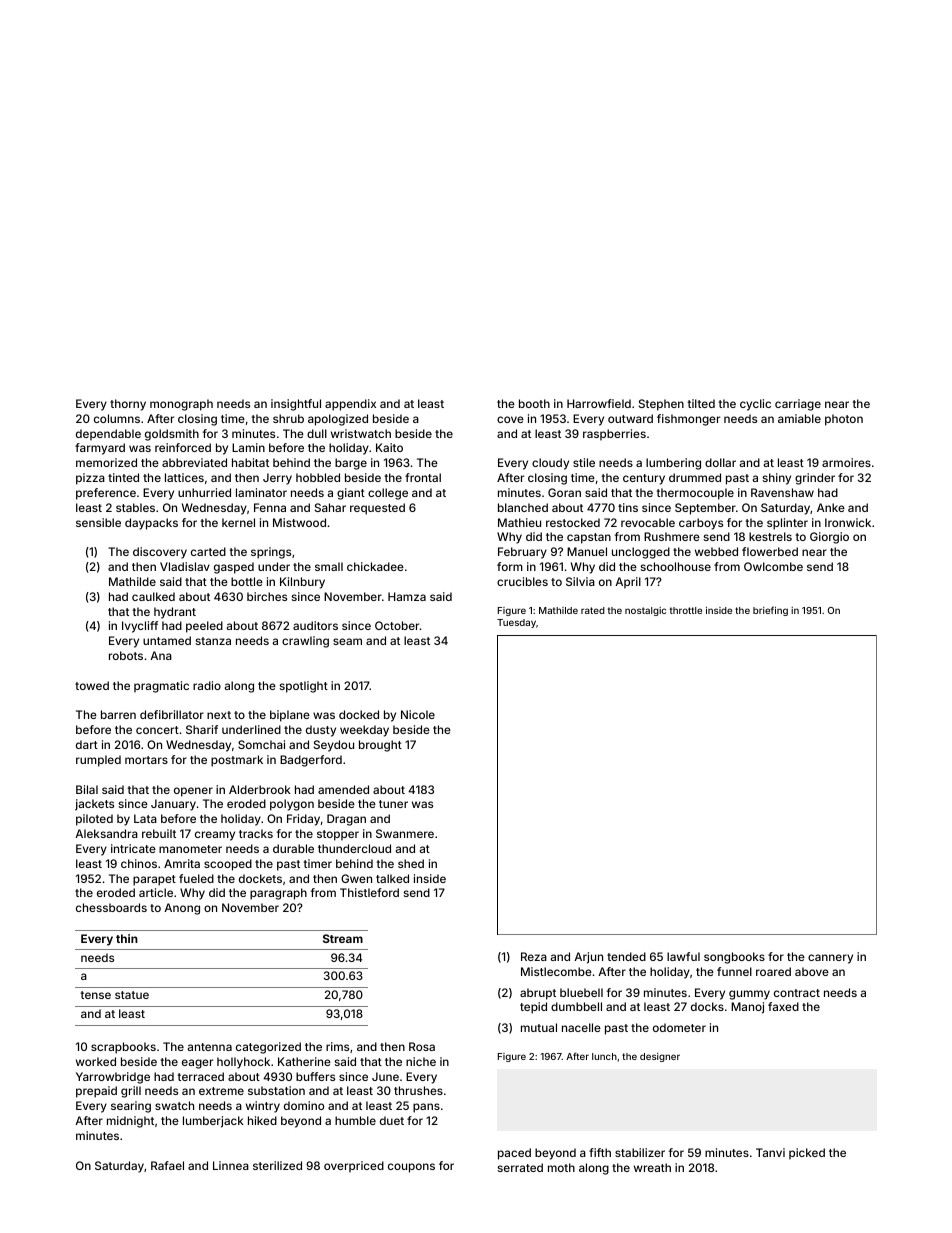 The height and width of the page is (1233, 952). I want to click on spotlight, so click(304, 687).
